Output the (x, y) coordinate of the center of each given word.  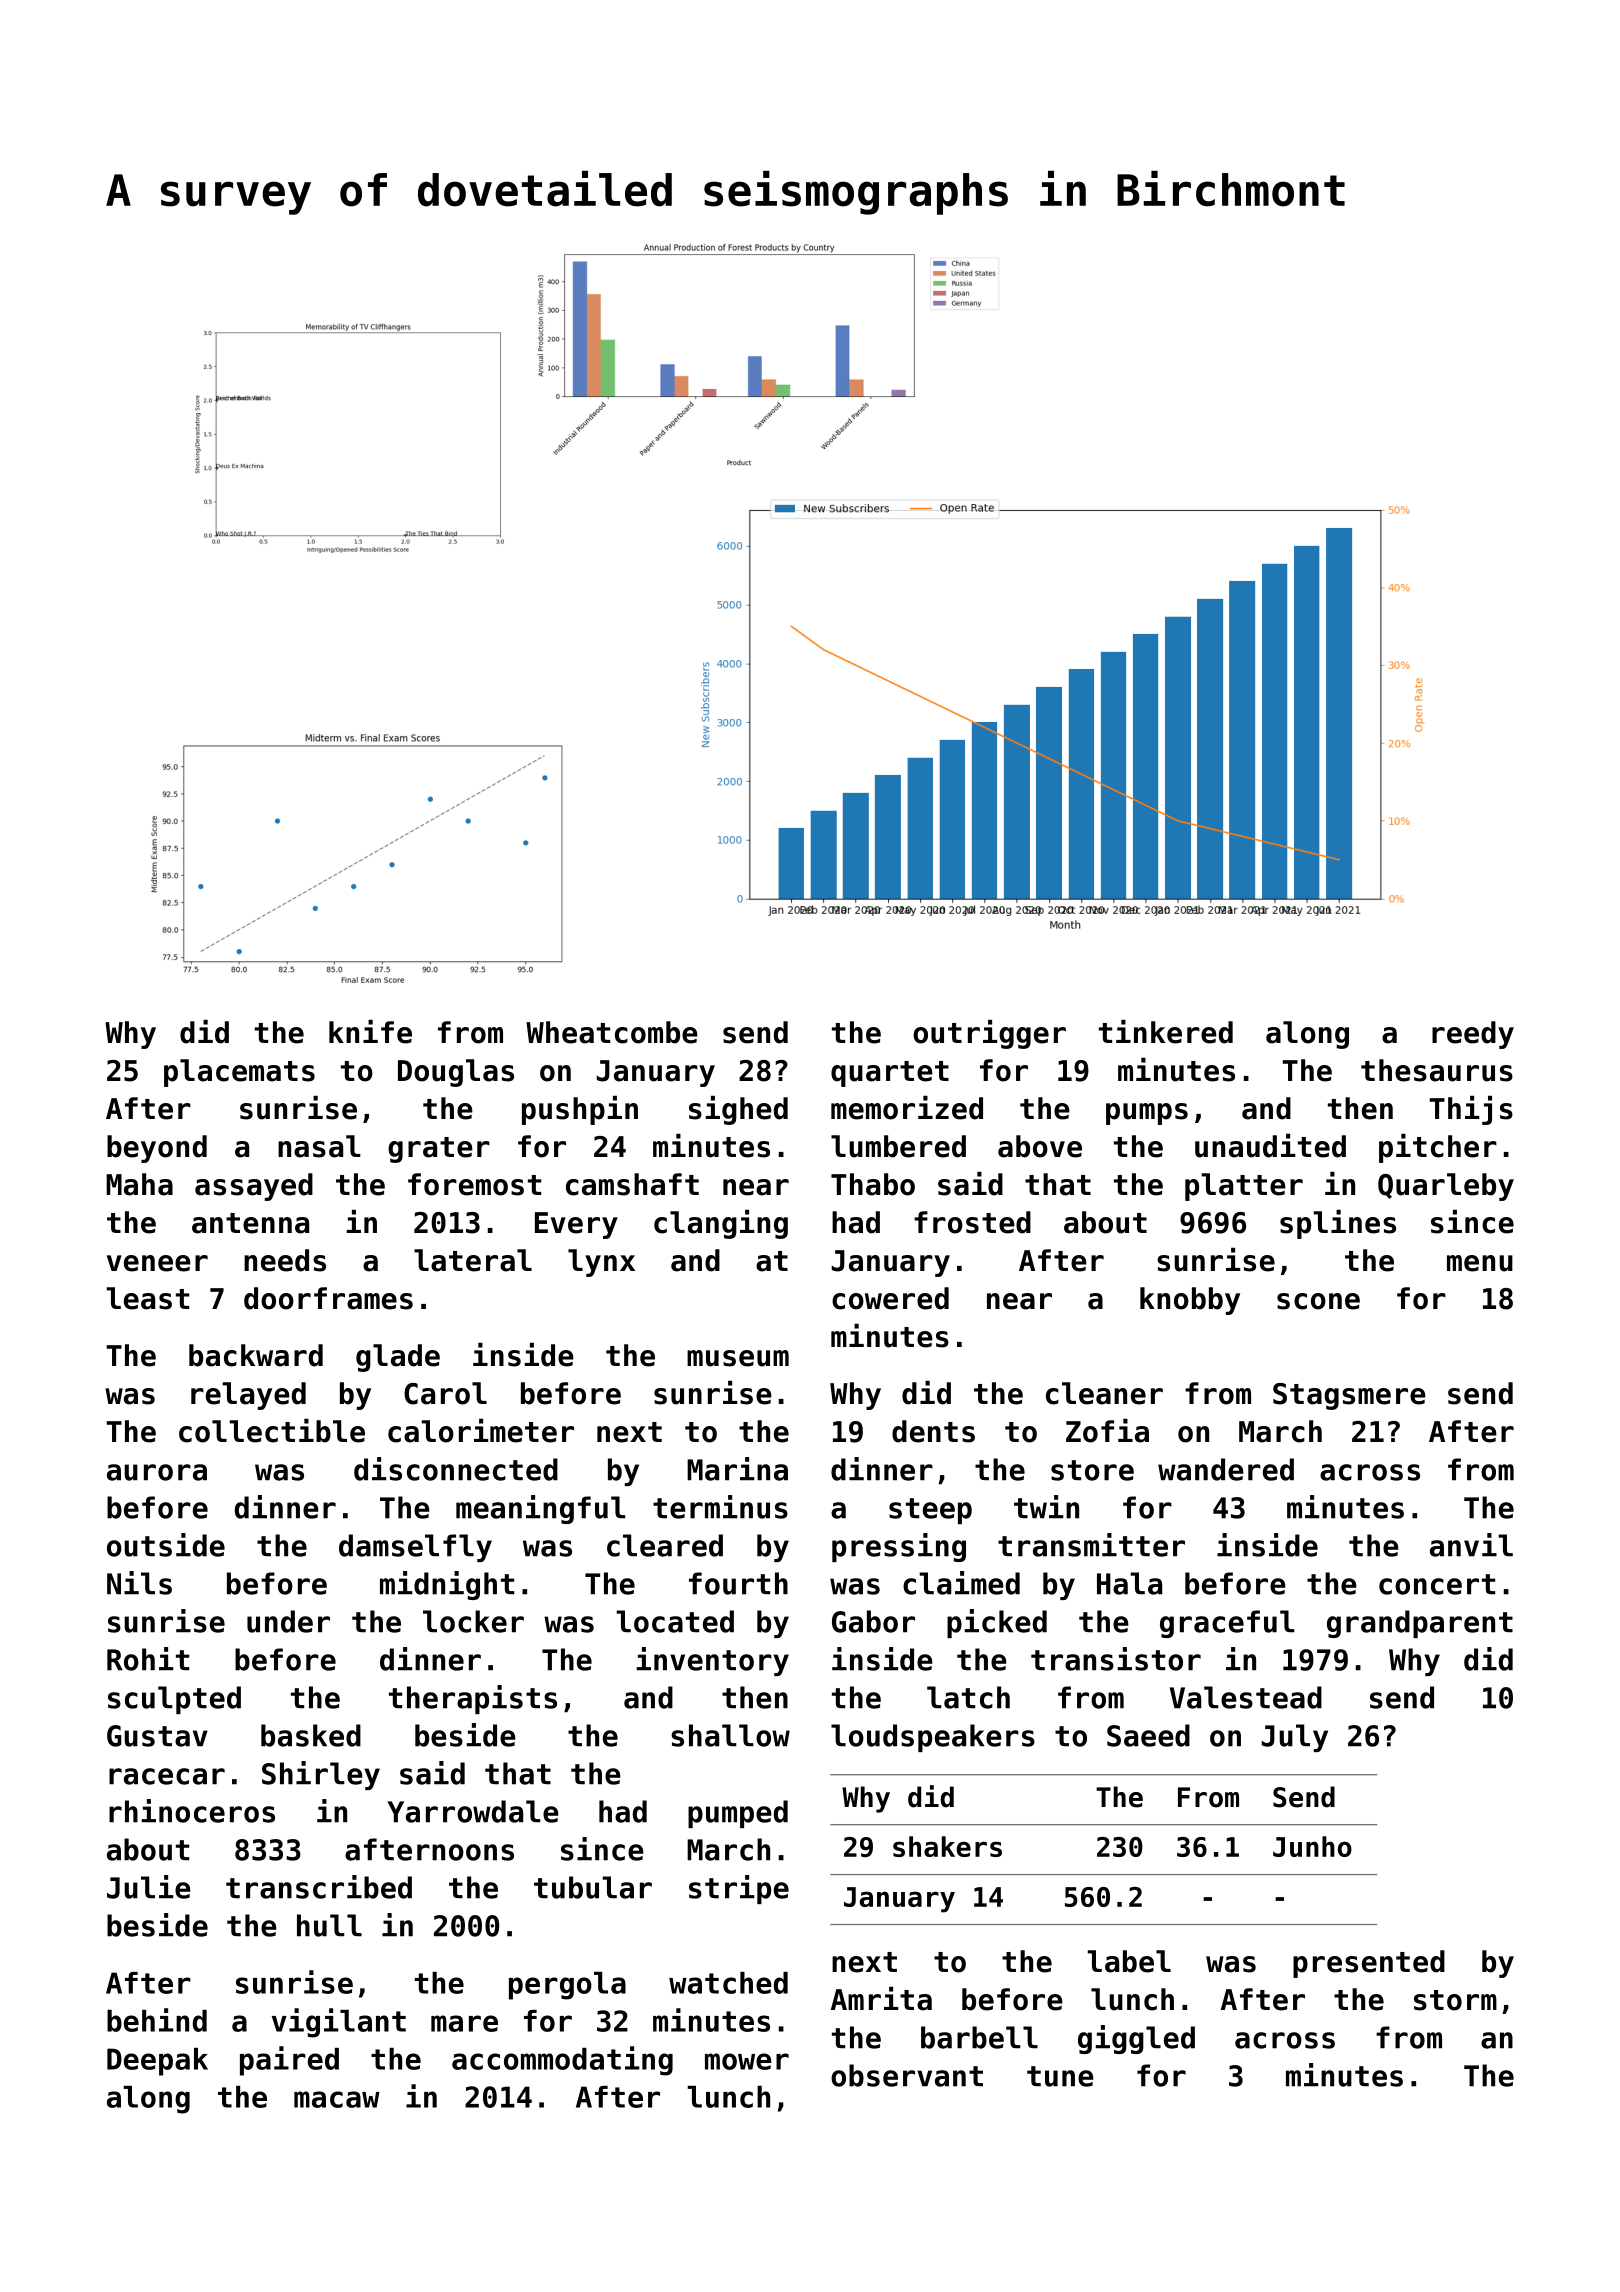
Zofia (1107, 1431)
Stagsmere (1349, 1396)
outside (166, 1545)
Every (576, 1225)
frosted (972, 1222)
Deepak (157, 2062)
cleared (665, 1545)
